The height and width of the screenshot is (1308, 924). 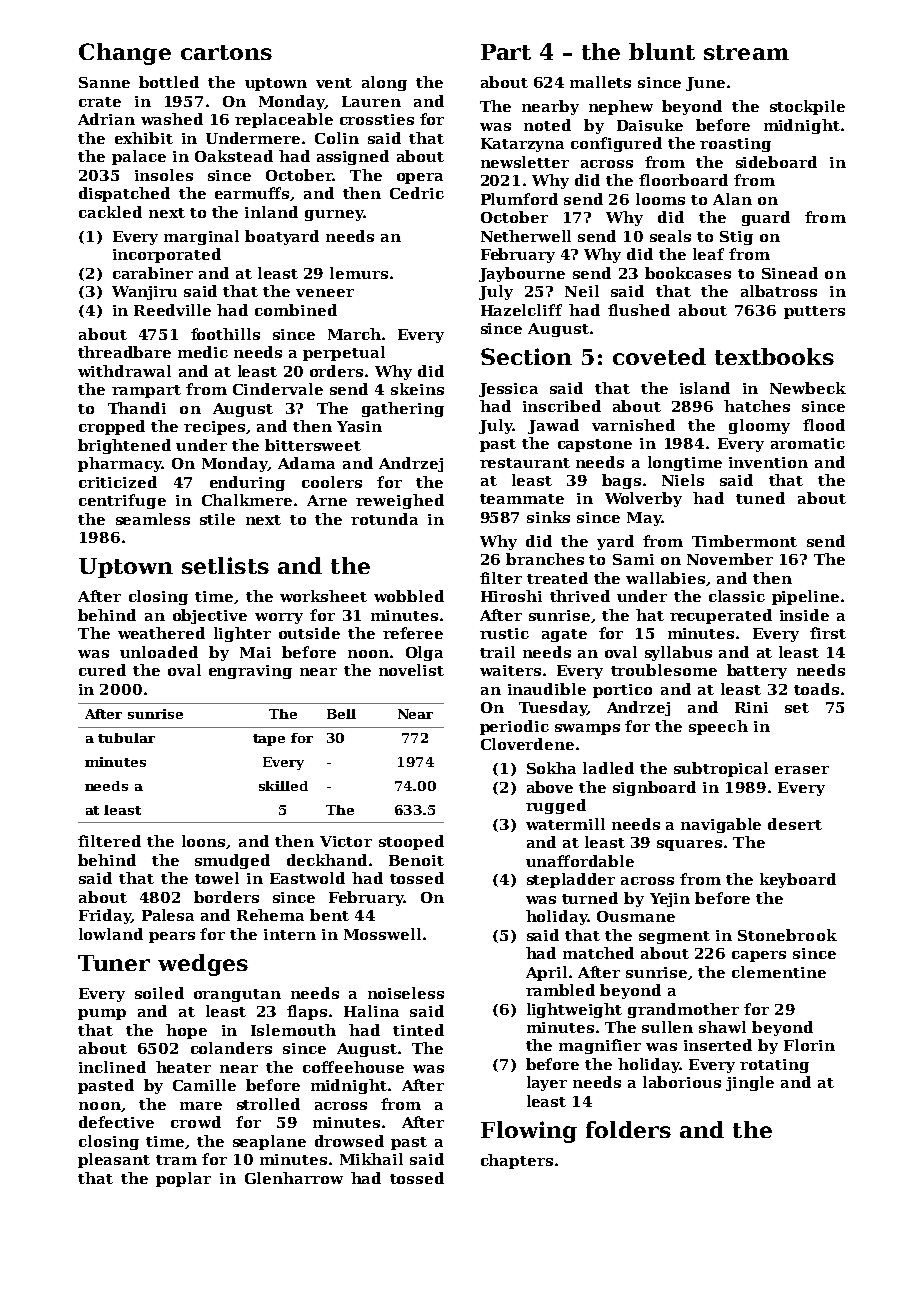 I want to click on Jaybourne, so click(x=522, y=274).
